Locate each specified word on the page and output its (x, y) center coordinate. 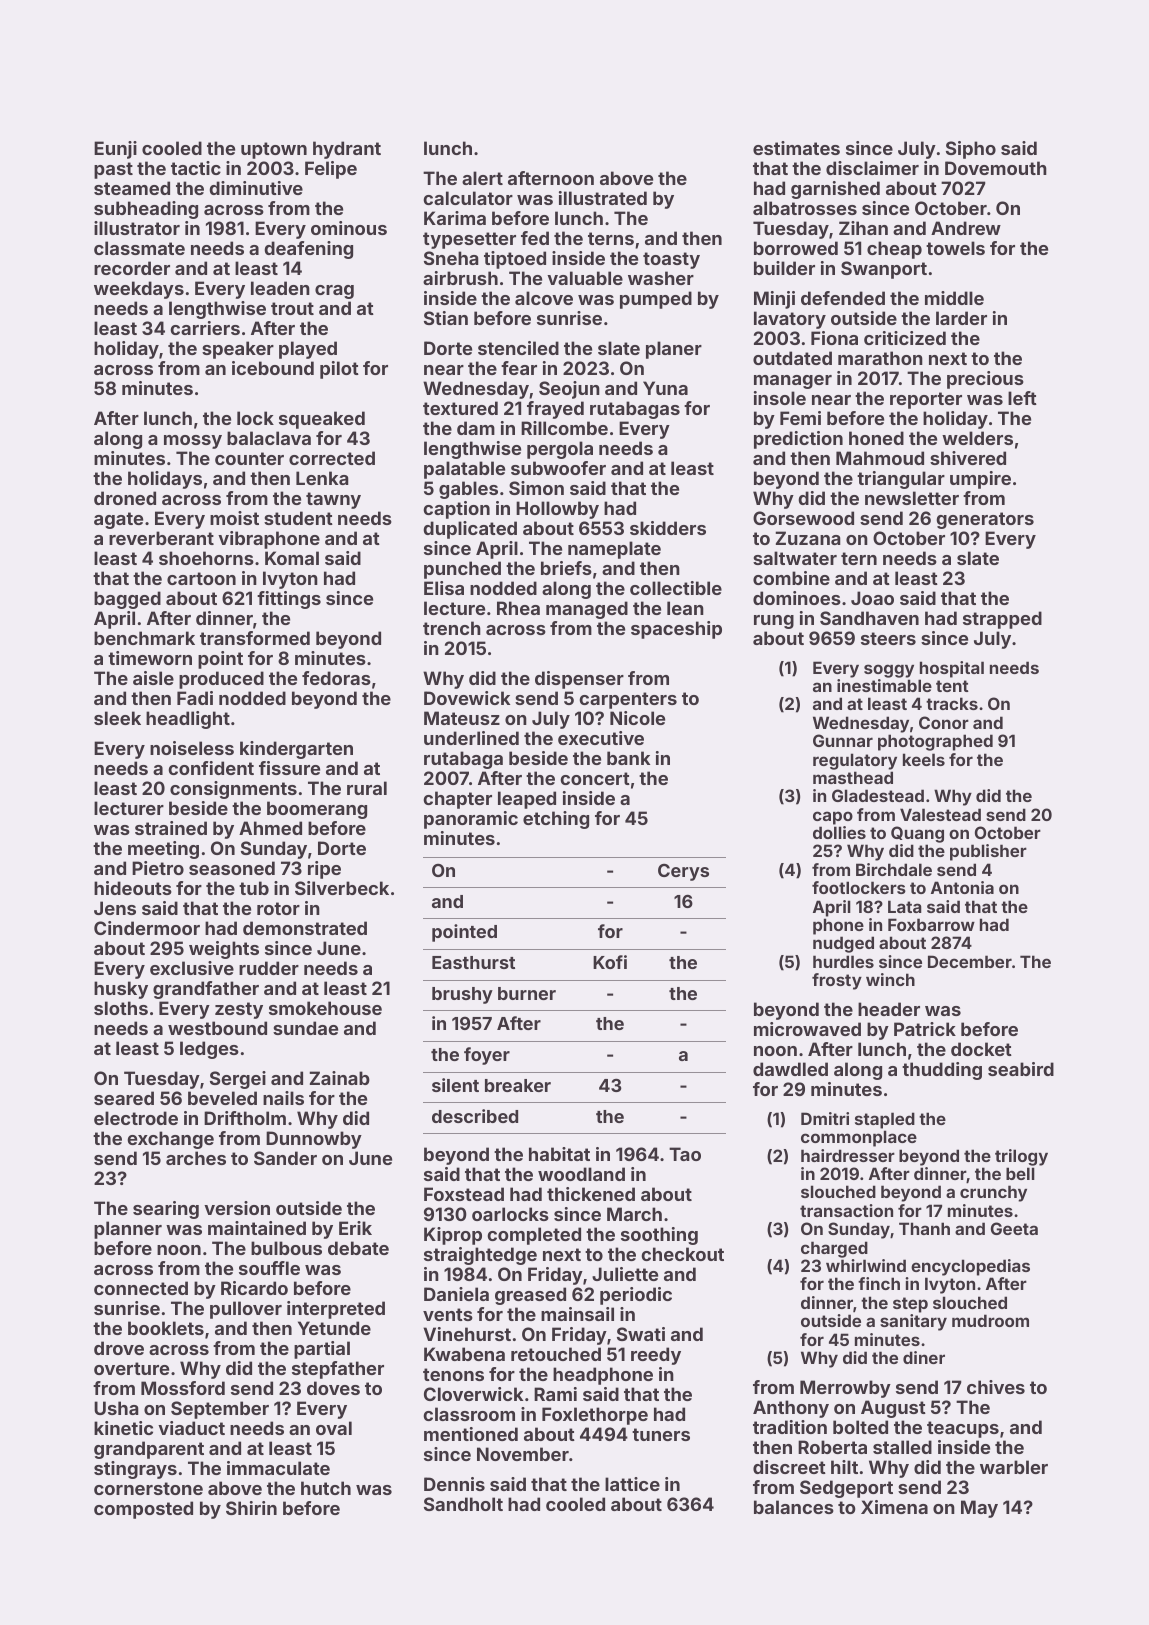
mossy (193, 442)
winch (890, 979)
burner (527, 993)
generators (985, 520)
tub (254, 888)
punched (462, 570)
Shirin (251, 1508)
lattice (632, 1484)
